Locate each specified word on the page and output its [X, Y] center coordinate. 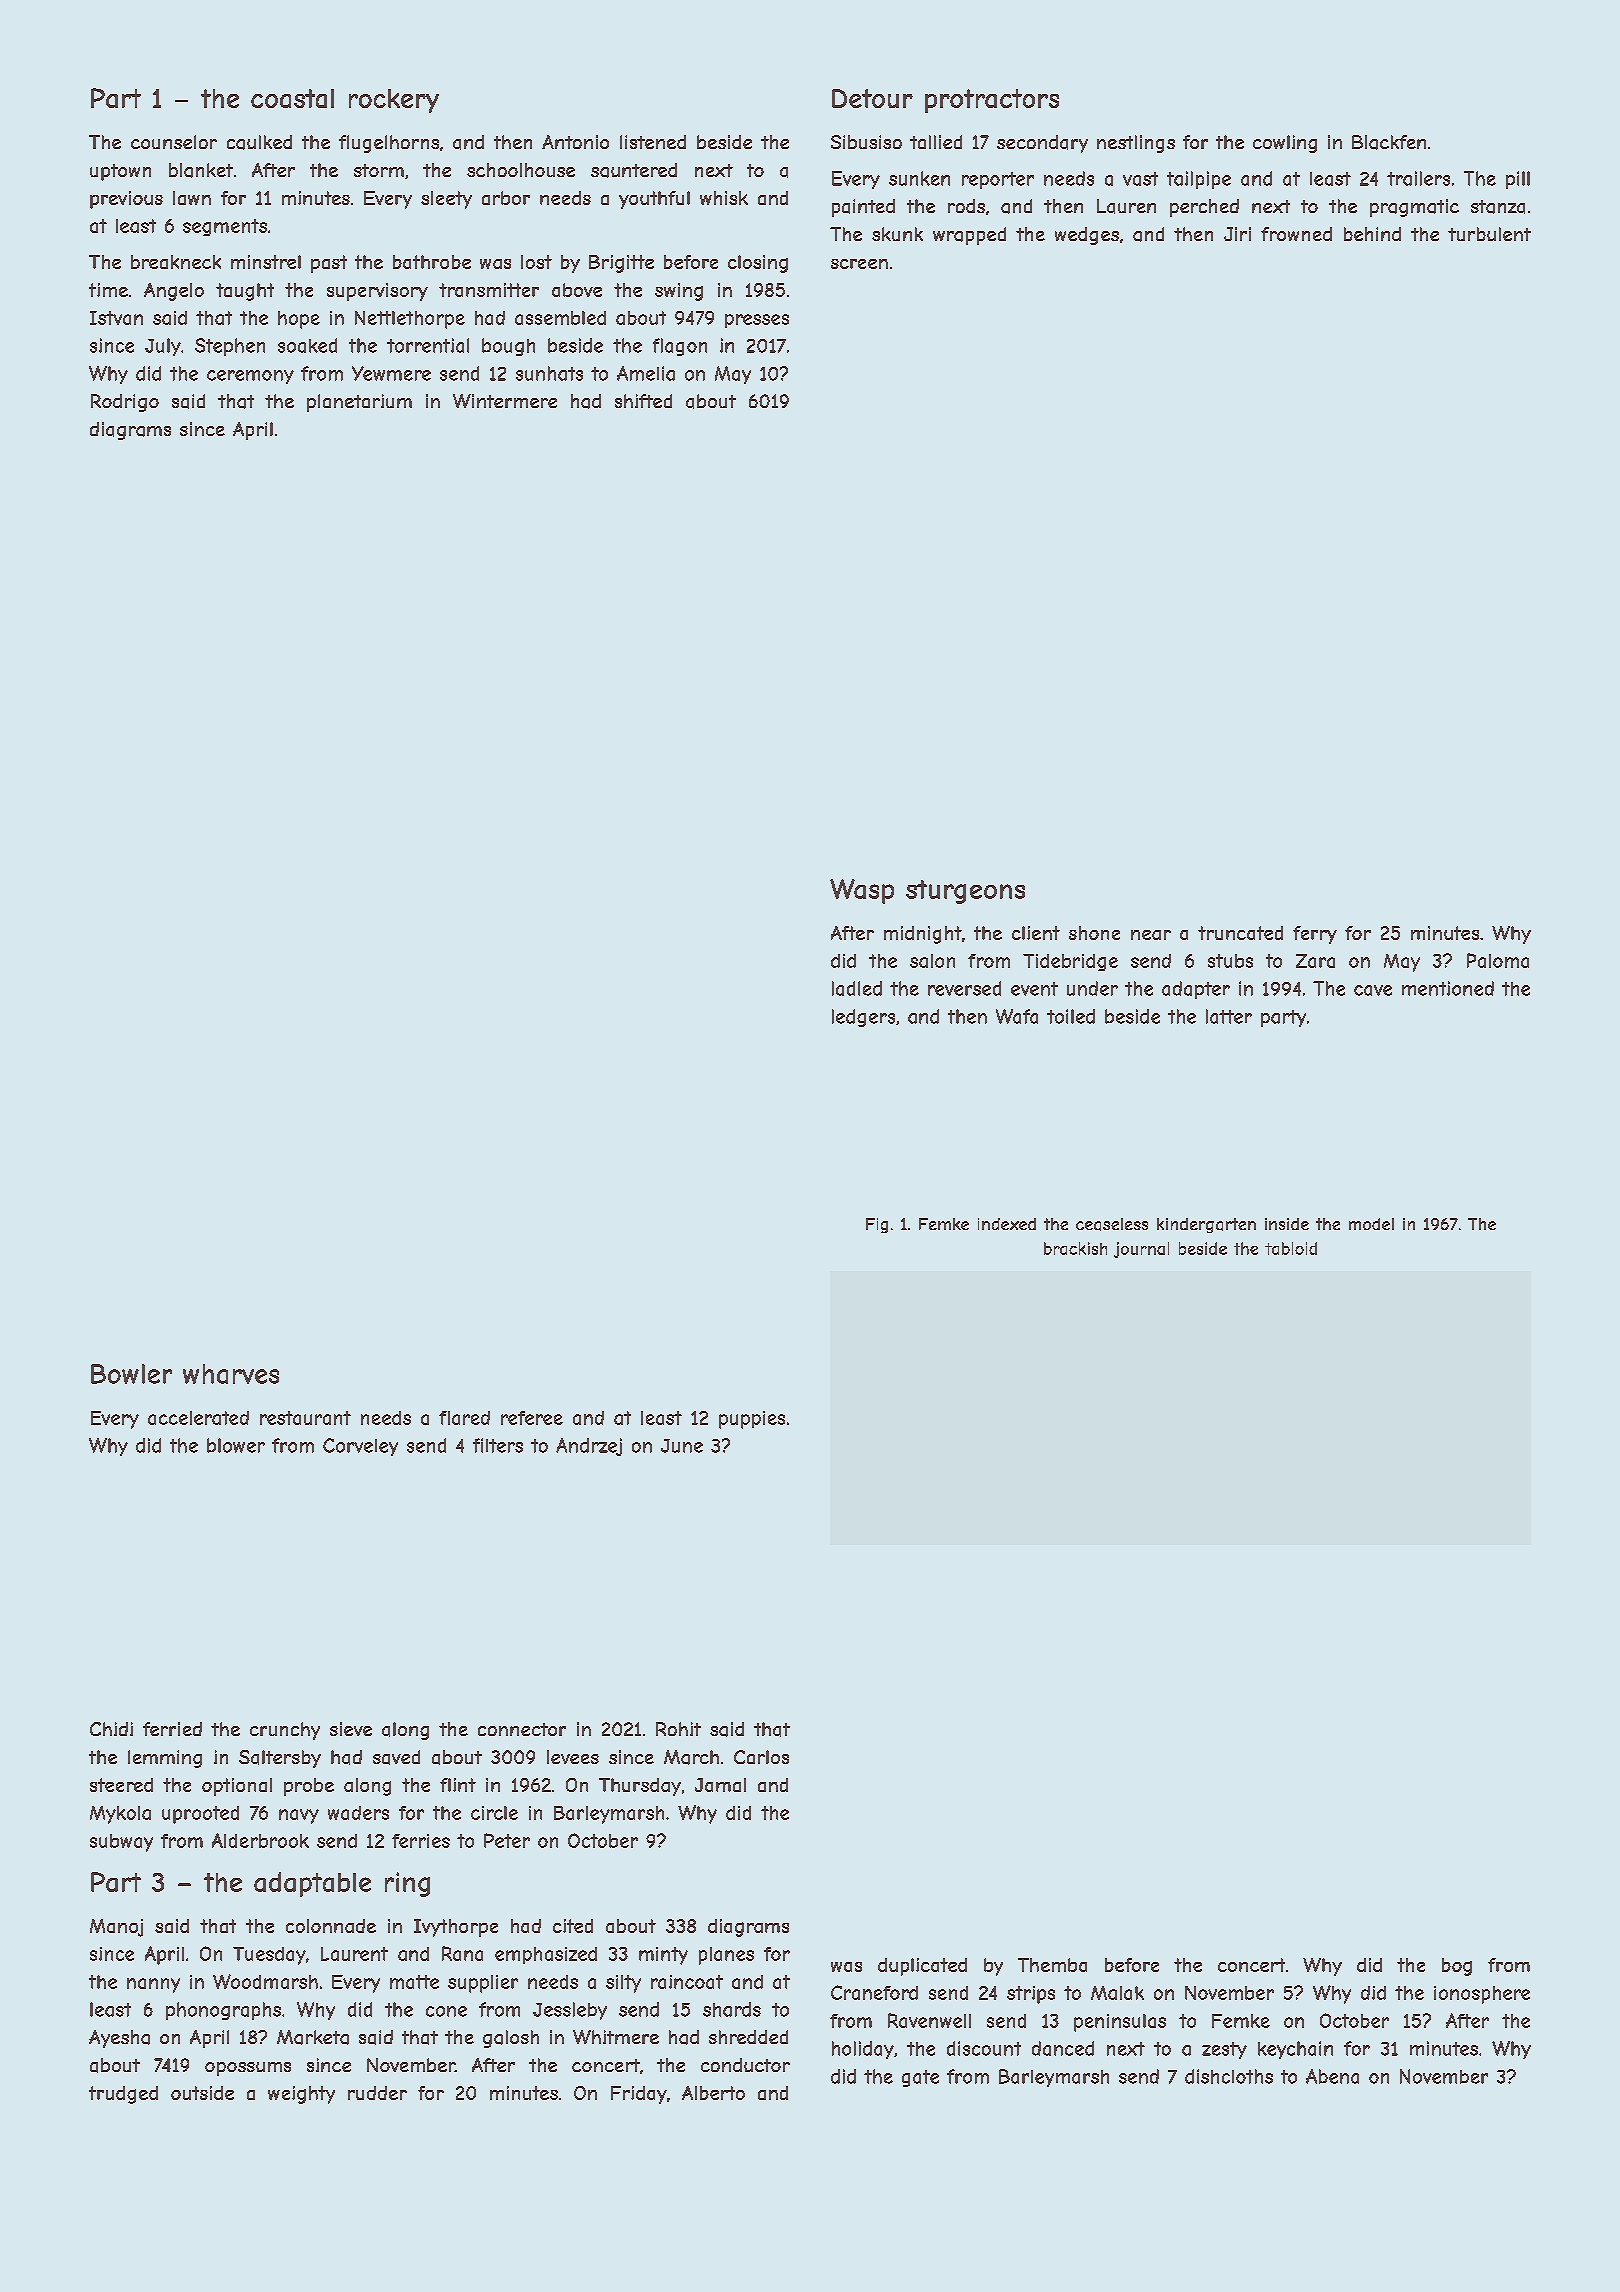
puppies [752, 1420]
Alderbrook [260, 1840]
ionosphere [1482, 1995]
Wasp [862, 891]
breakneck [176, 262]
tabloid [1291, 1248]
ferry [1315, 935]
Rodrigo [125, 403]
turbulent [1489, 234]
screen [859, 264]
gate [920, 2078]
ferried [172, 1729]
